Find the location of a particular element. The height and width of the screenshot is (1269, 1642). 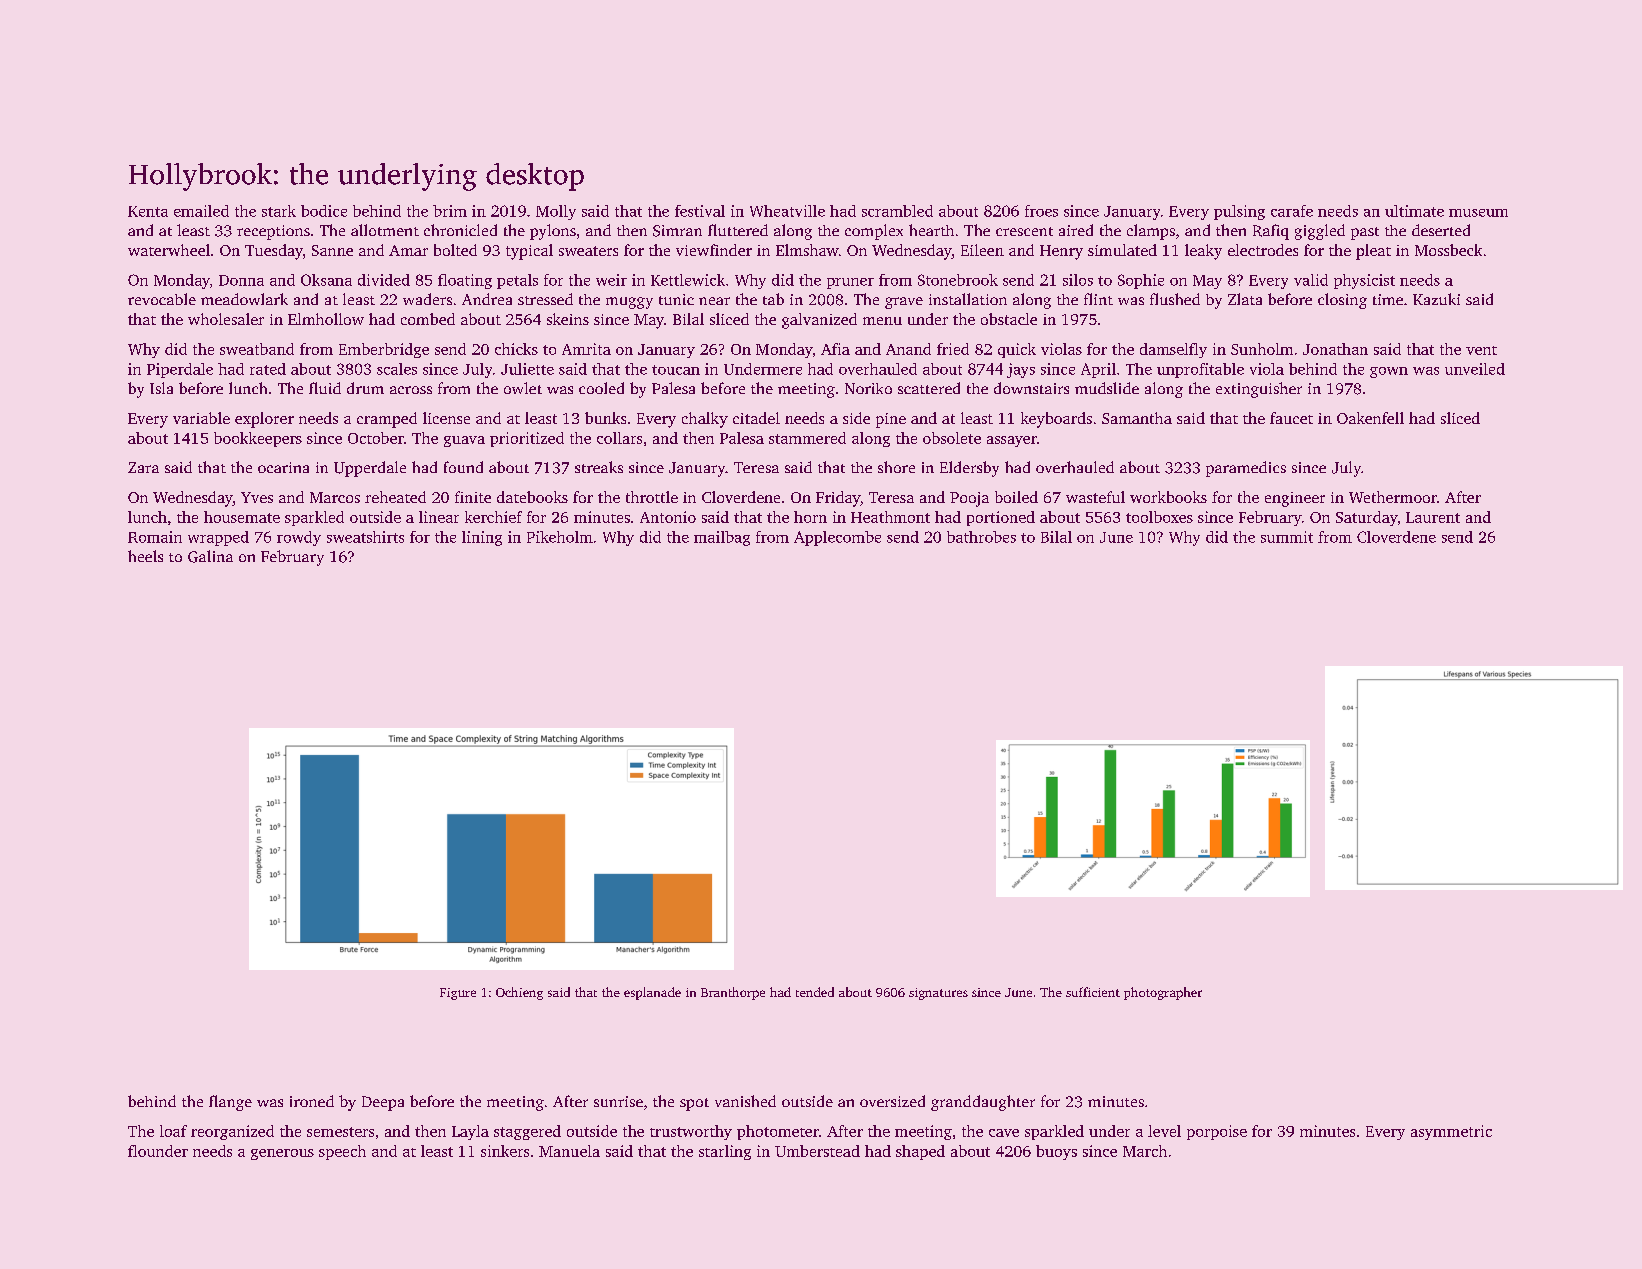

Wheatville is located at coordinates (787, 211).
